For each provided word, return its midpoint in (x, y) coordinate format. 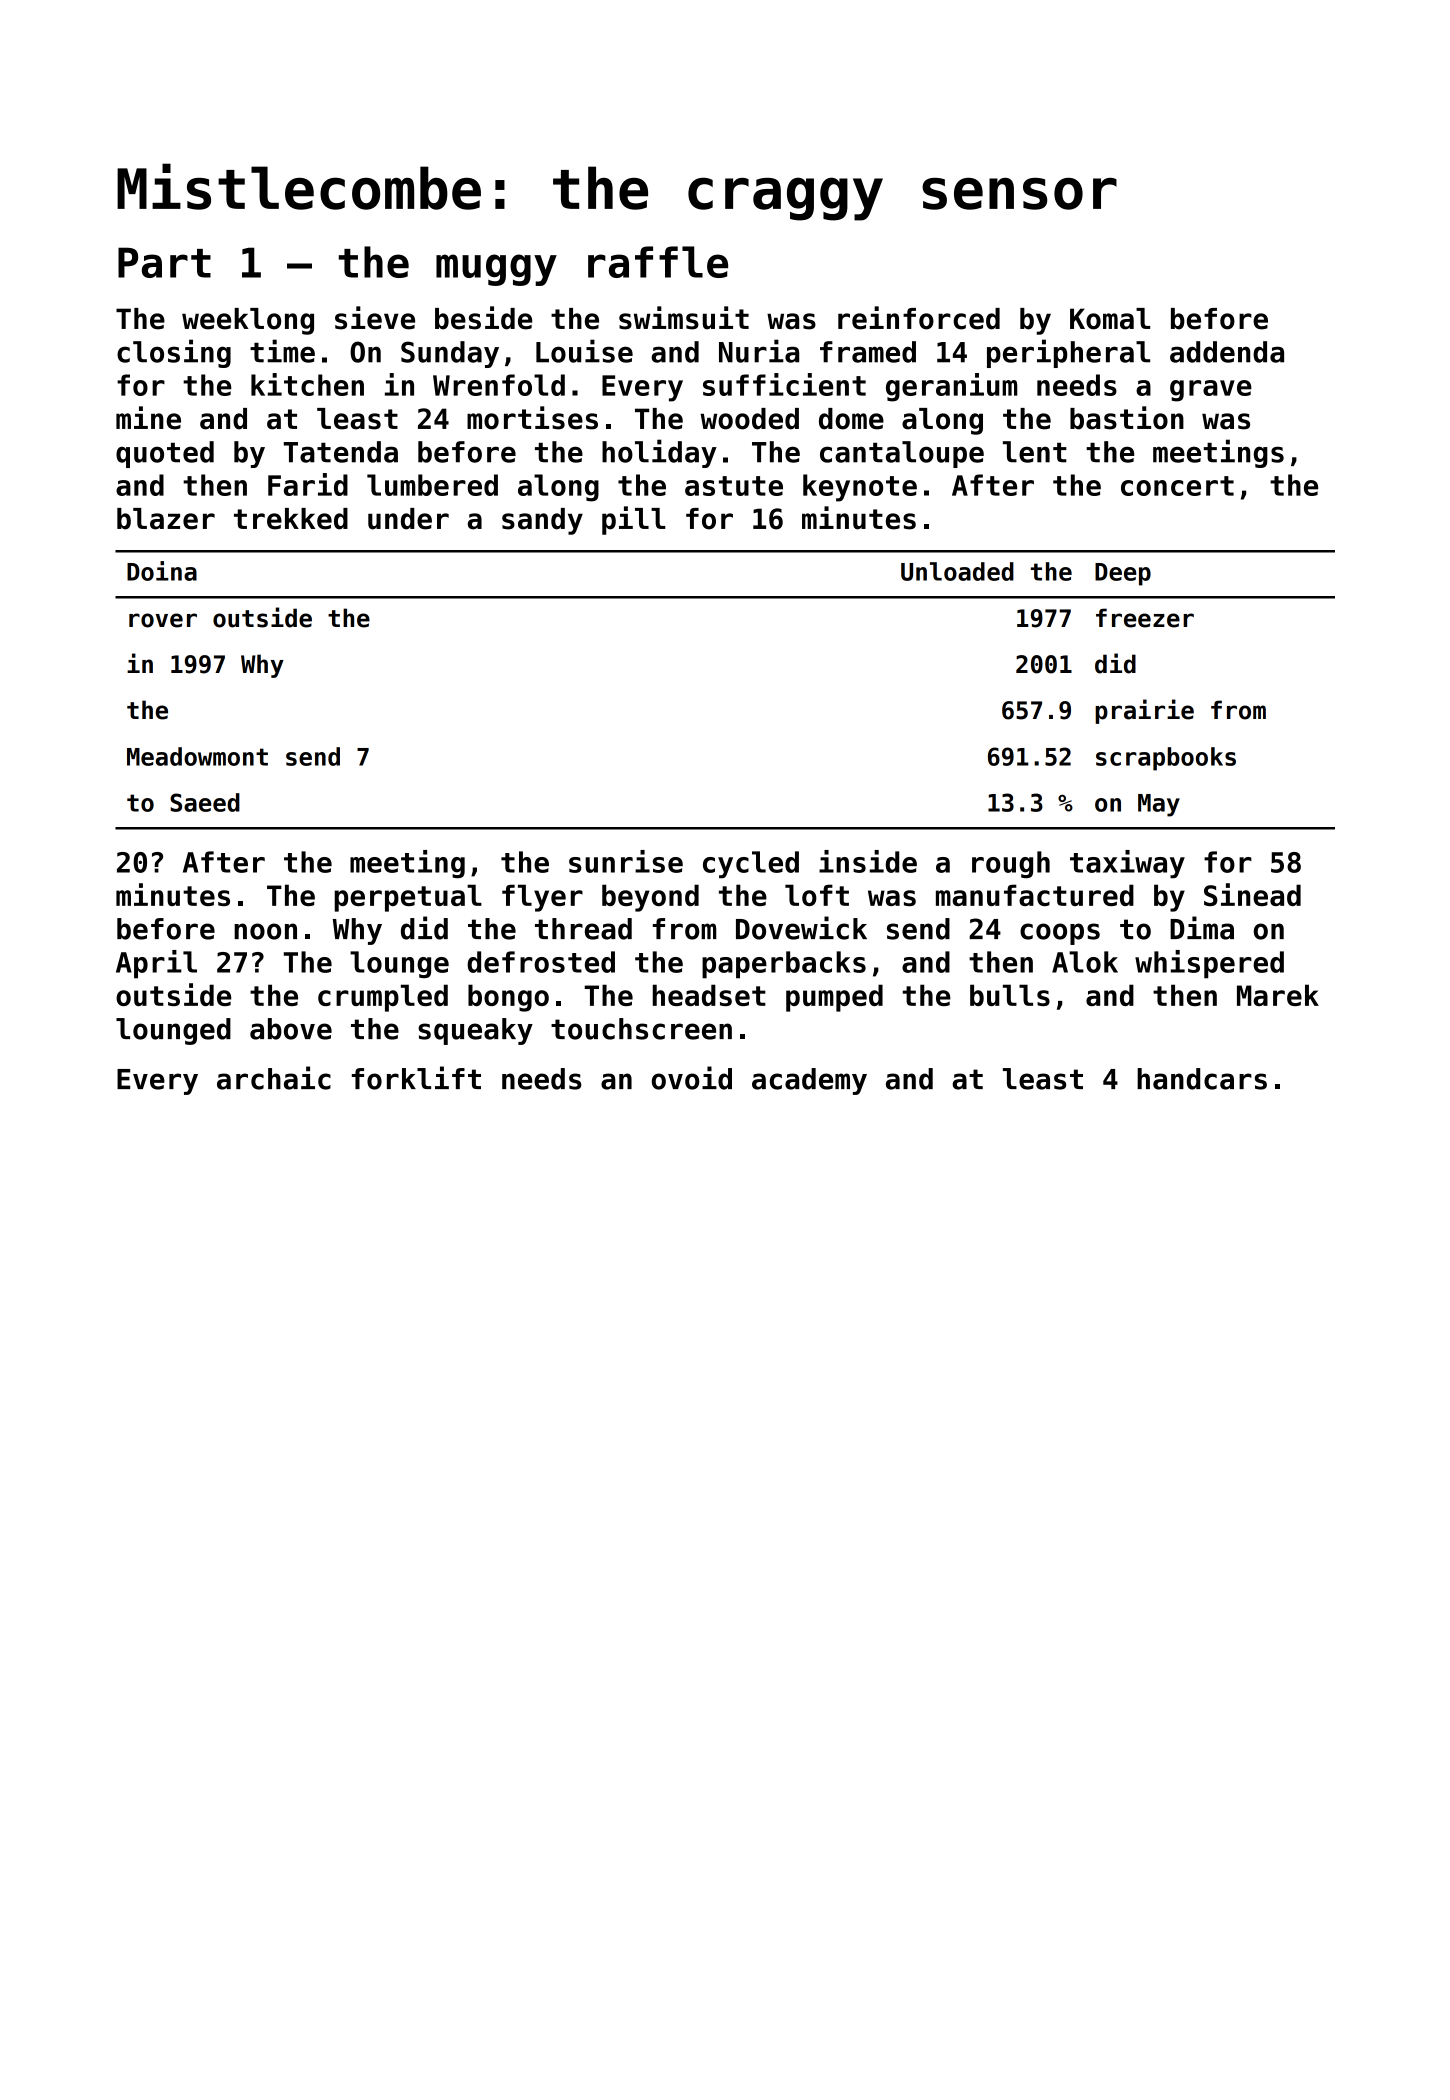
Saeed (205, 802)
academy (809, 1081)
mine (148, 418)
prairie (1144, 711)
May (1159, 805)
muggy (496, 270)
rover (163, 620)
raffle (658, 262)
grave (1211, 391)
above (291, 1029)
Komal (1110, 319)
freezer (1145, 618)
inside (868, 861)
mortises (532, 418)
